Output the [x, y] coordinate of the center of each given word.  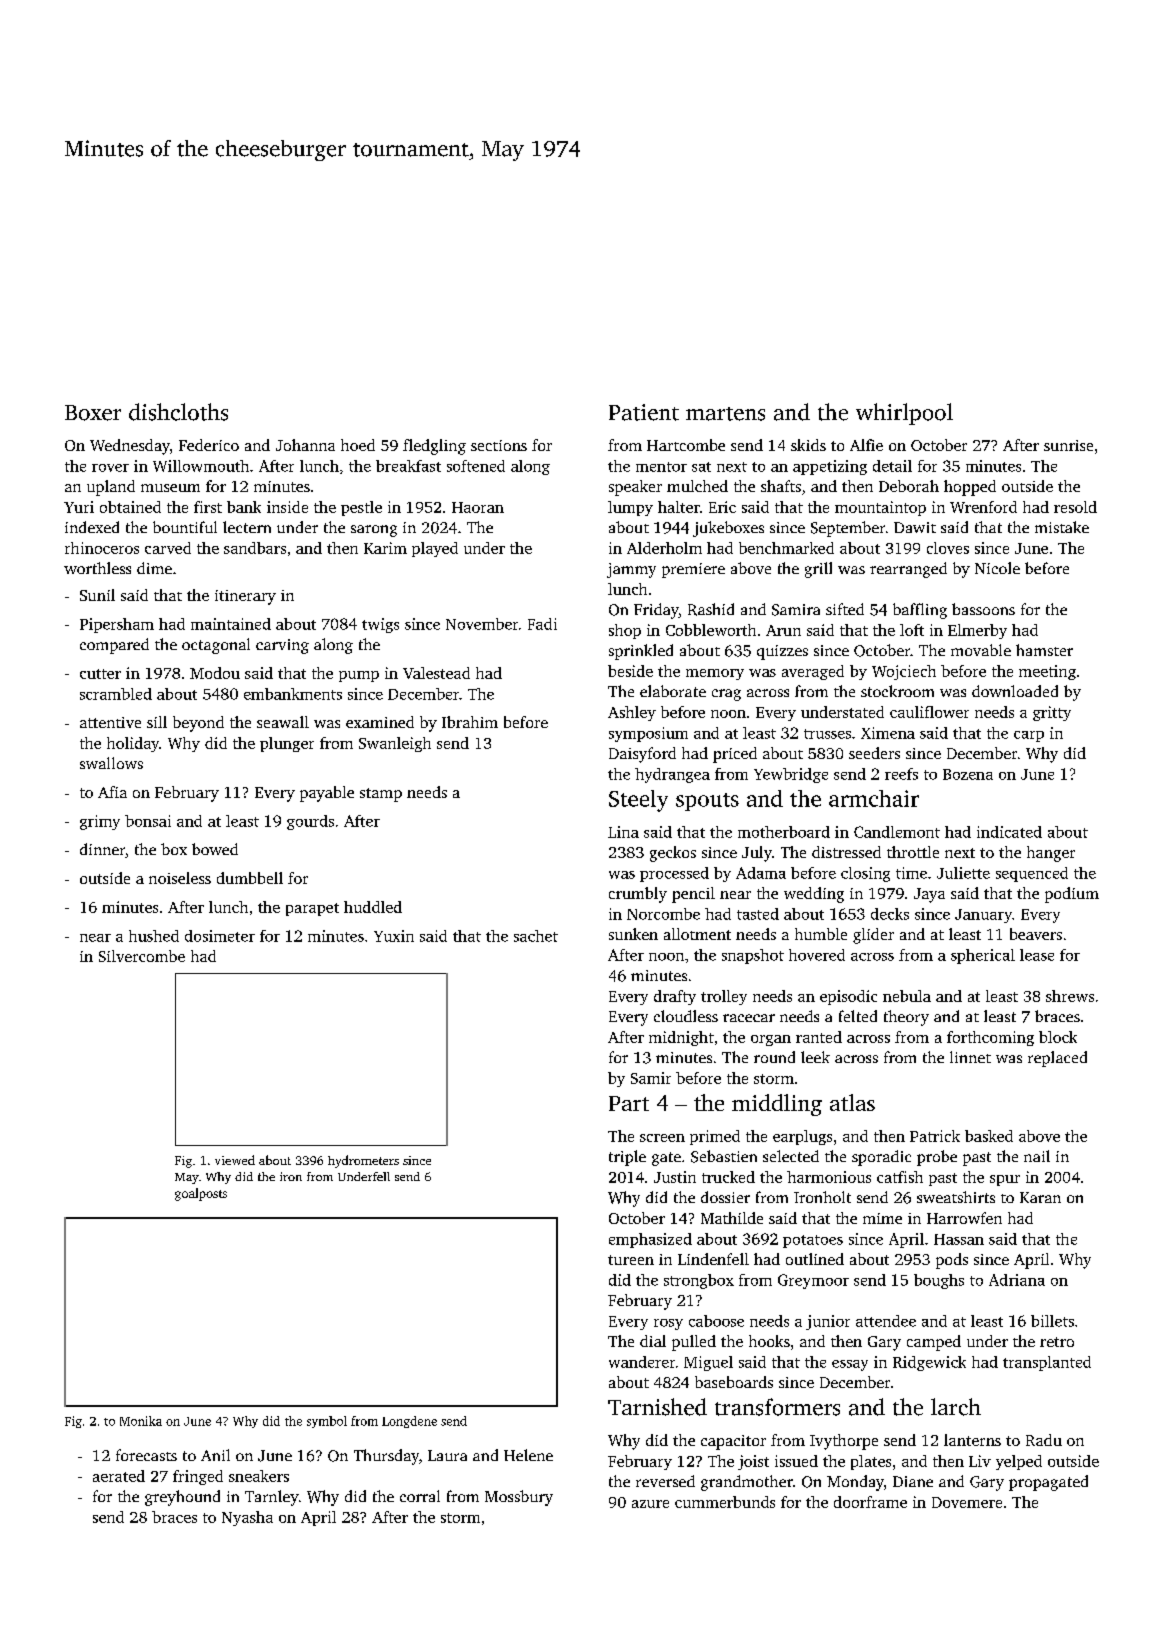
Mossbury [519, 1498]
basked [989, 1136]
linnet [970, 1057]
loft [912, 630]
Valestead [436, 673]
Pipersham [117, 625]
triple [627, 1158]
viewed [235, 1160]
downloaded [1015, 691]
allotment [697, 934]
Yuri [79, 507]
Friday [656, 611]
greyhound [182, 1498]
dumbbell [250, 878]
